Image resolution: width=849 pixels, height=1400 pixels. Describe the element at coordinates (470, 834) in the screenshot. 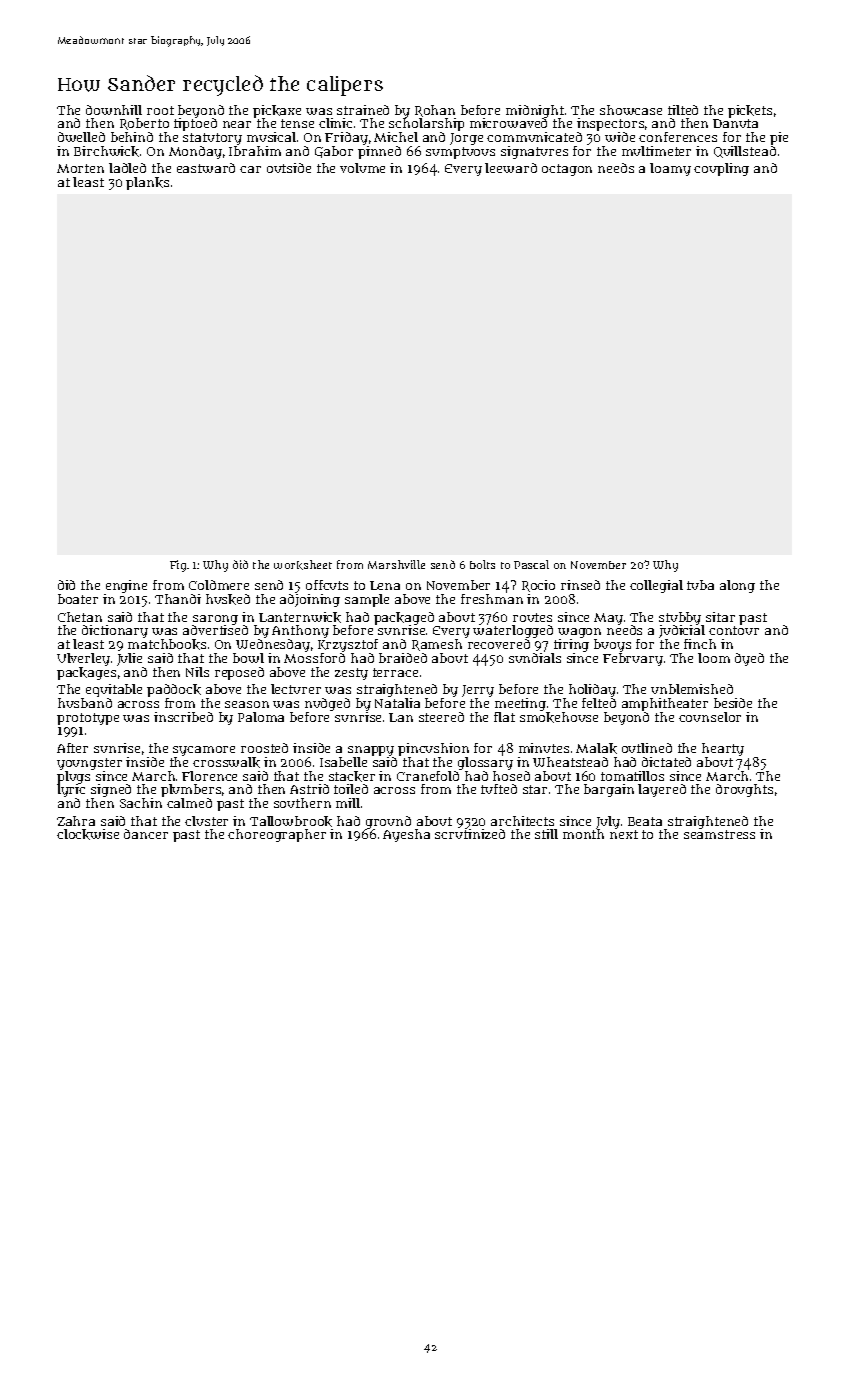

I see `scrutinized` at that location.
